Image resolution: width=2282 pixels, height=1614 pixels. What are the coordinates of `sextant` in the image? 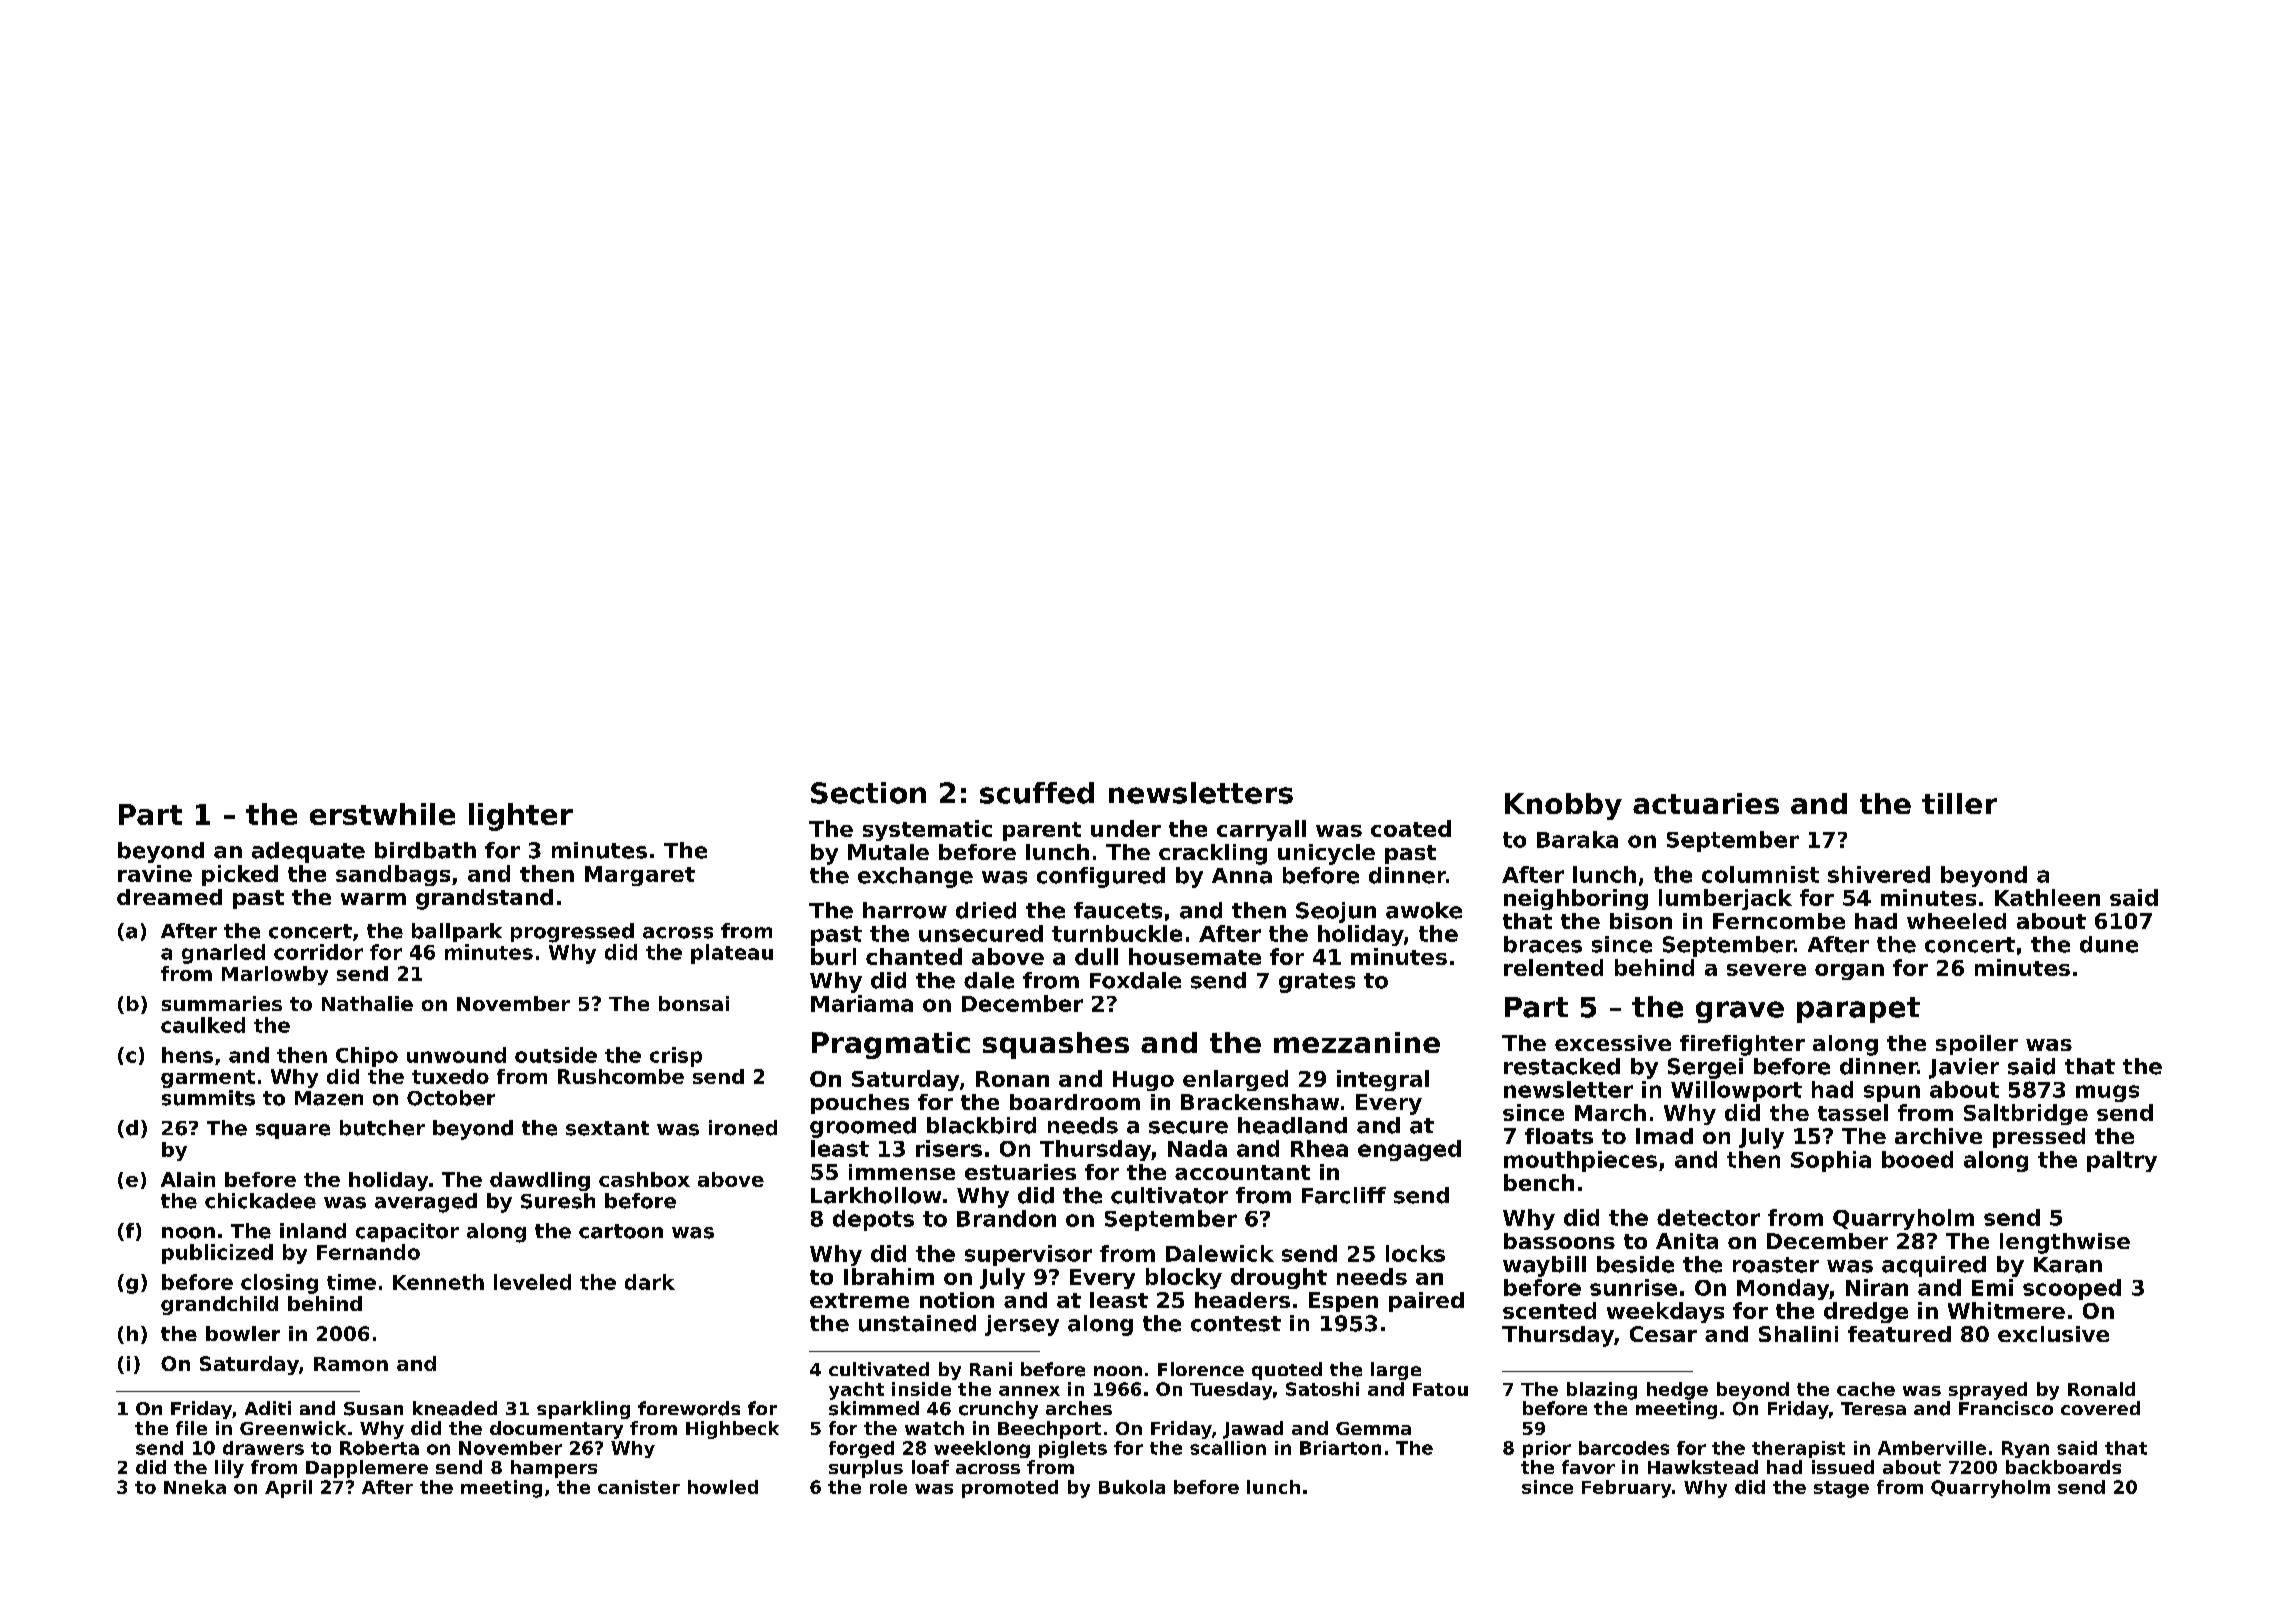 It's located at (607, 1128).
